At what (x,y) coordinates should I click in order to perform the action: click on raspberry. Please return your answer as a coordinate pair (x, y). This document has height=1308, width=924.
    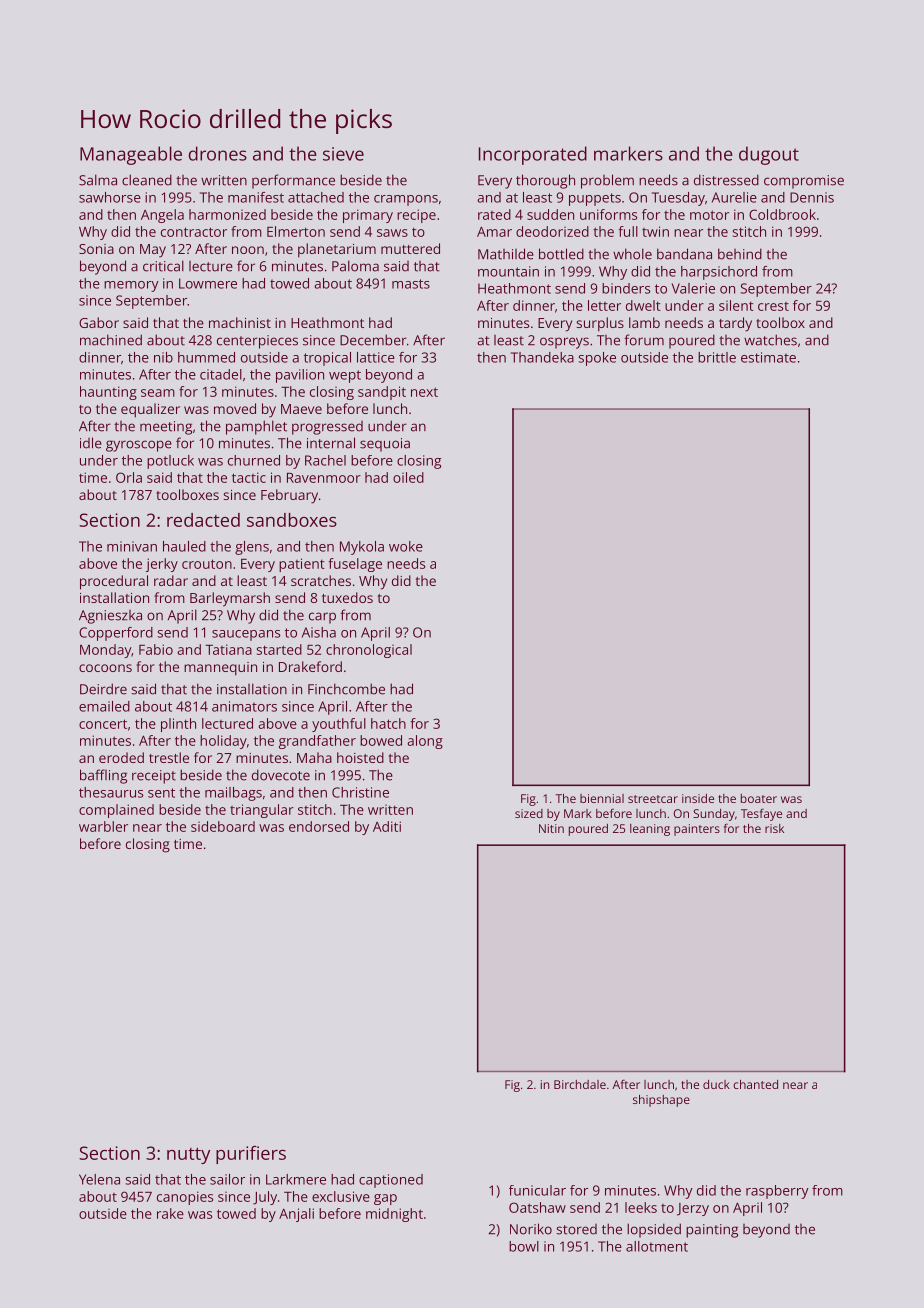
    Looking at the image, I should click on (777, 1192).
